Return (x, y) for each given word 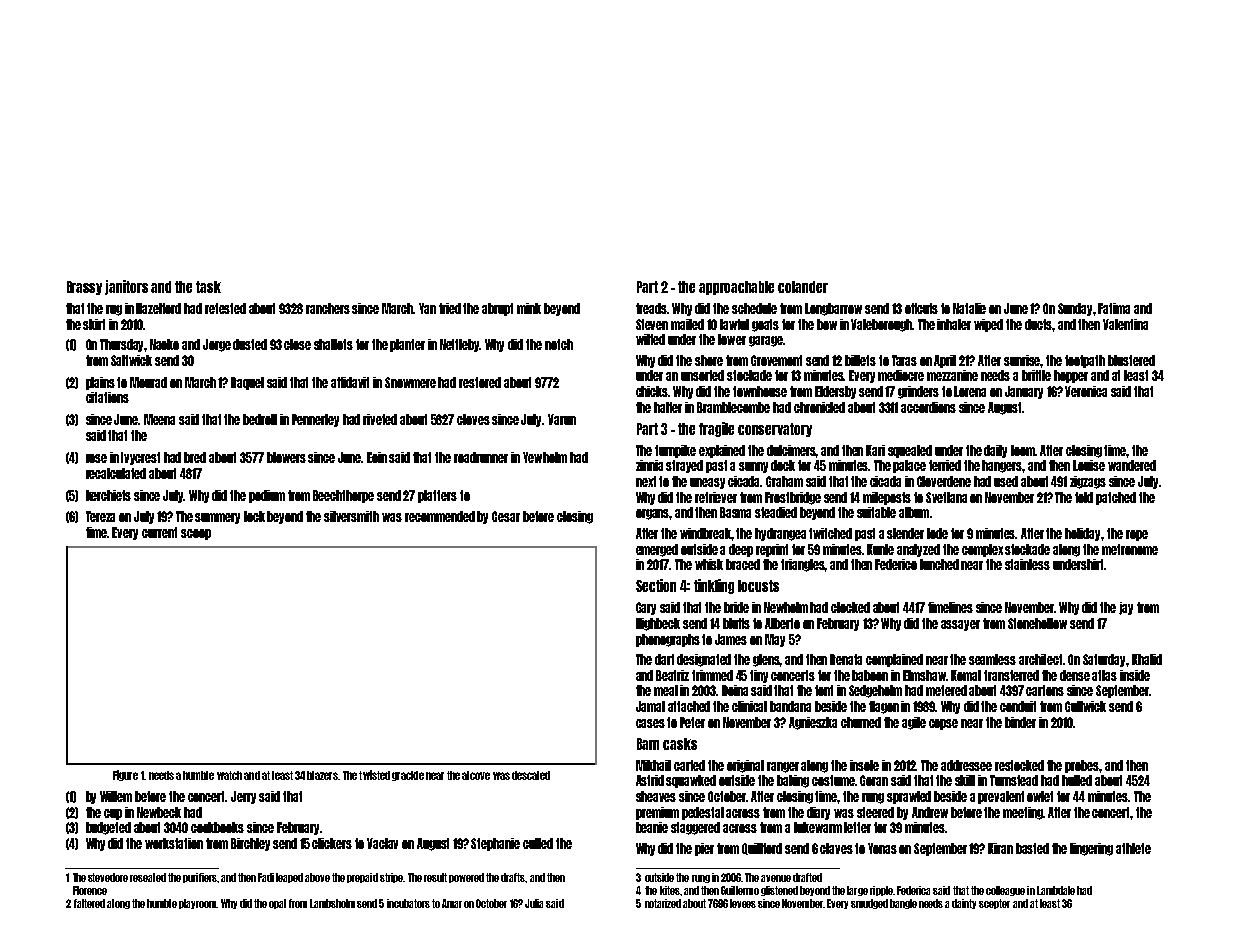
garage (766, 341)
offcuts (921, 308)
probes (1082, 766)
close (297, 344)
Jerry (243, 797)
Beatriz (672, 675)
